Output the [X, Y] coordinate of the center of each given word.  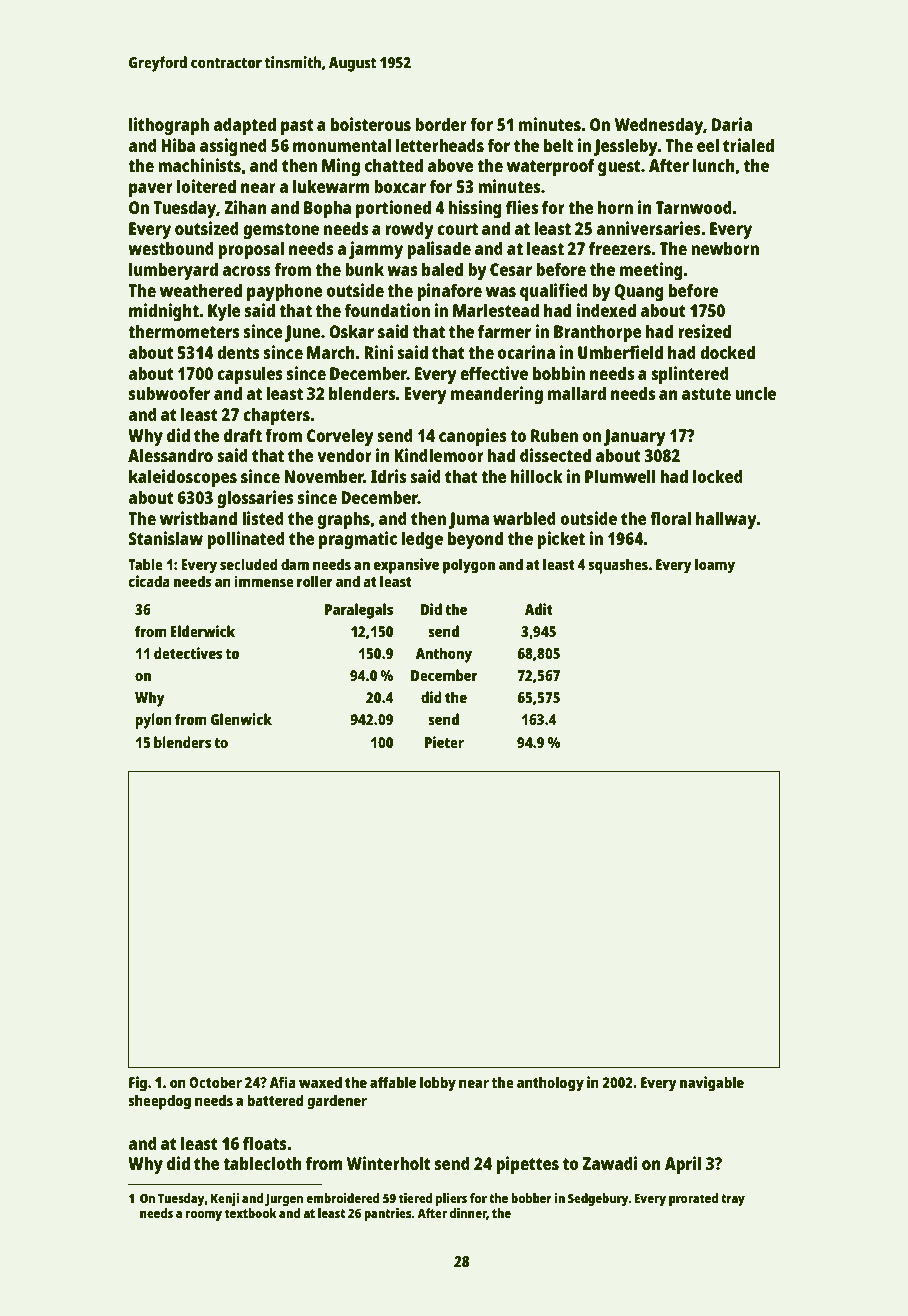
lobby [438, 1084]
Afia [282, 1082]
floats [265, 1143]
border [441, 124]
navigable [712, 1084]
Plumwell [620, 476]
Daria [732, 124]
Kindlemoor [439, 455]
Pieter [444, 742]
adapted [245, 126]
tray [733, 1200]
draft [243, 435]
